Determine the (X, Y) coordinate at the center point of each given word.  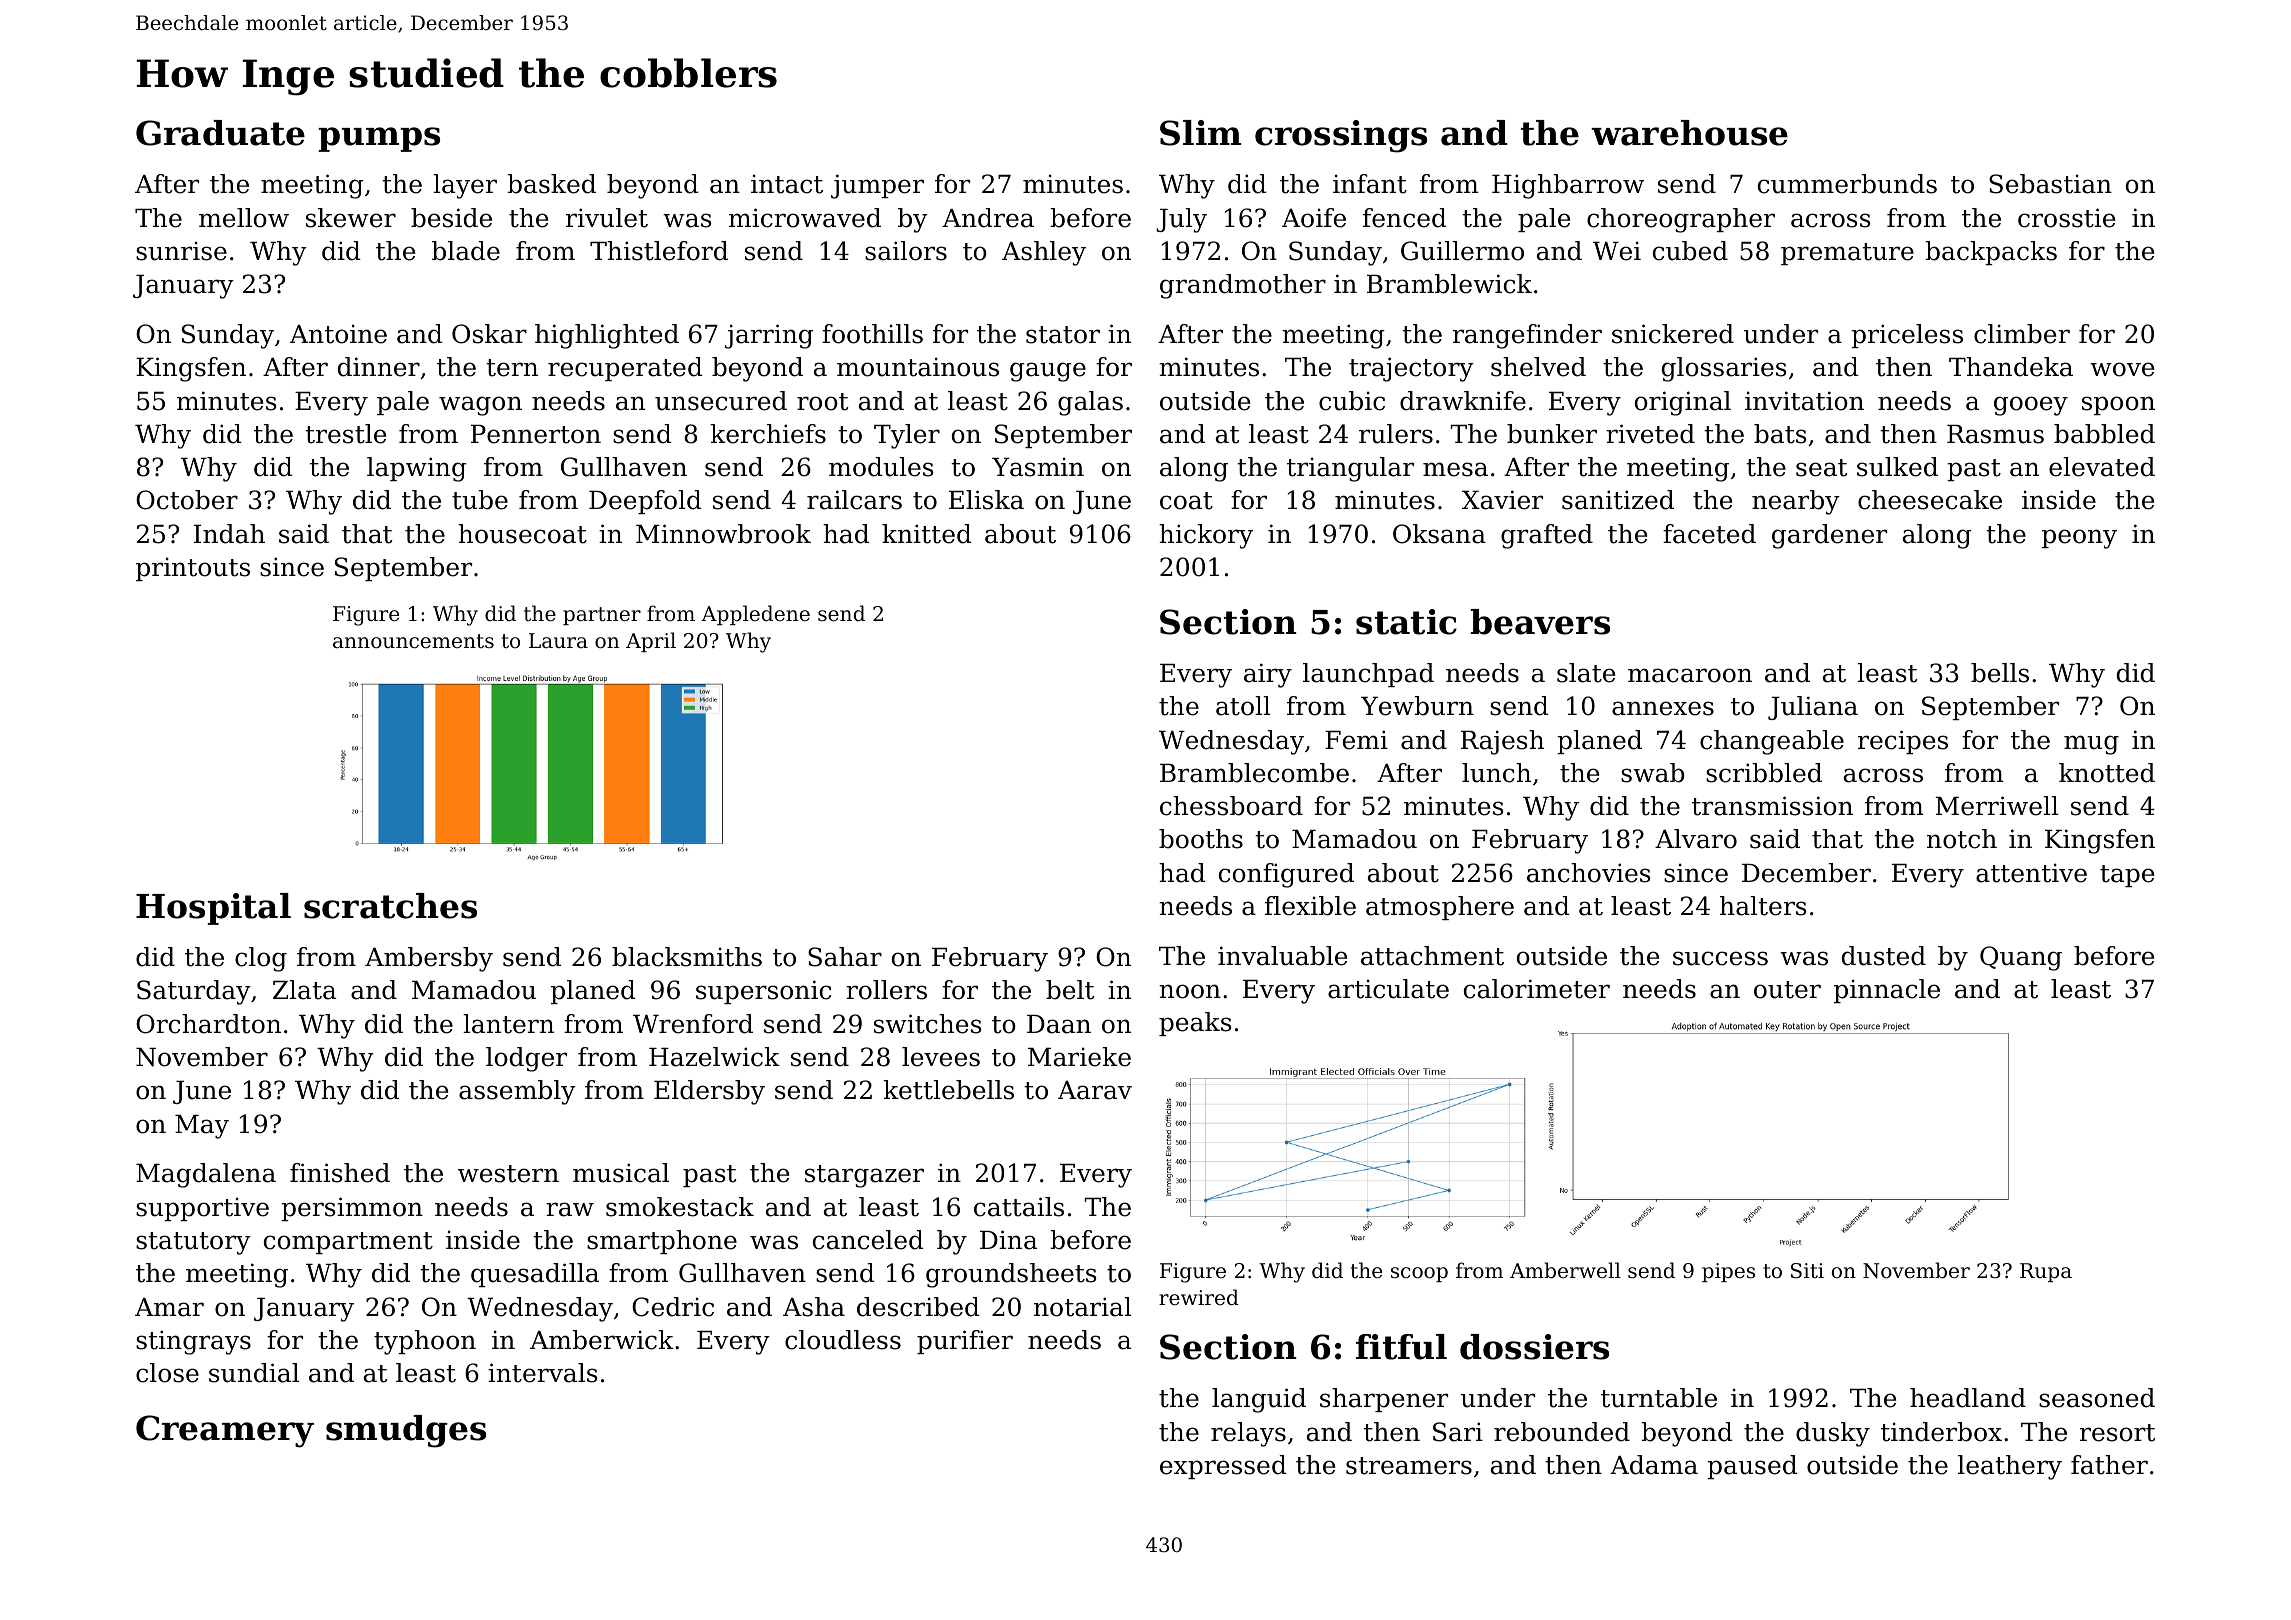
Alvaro (1696, 839)
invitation (1804, 401)
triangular (1350, 469)
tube (480, 500)
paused (1752, 1467)
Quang (2021, 958)
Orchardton (208, 1024)
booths (1201, 839)
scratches (390, 906)
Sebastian (2050, 184)
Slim (1200, 133)
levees (941, 1057)
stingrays (193, 1342)
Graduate (220, 133)
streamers (1409, 1466)
